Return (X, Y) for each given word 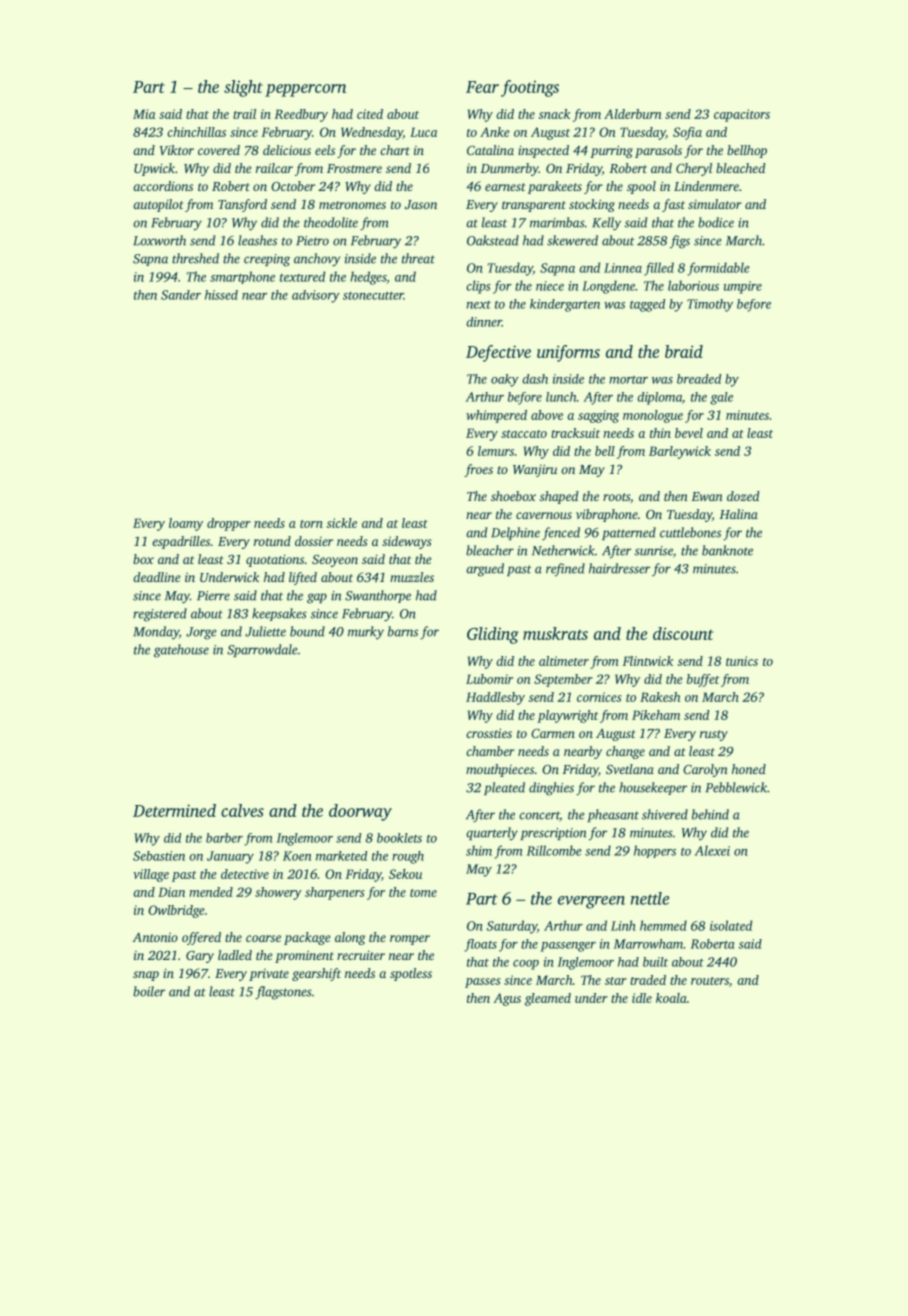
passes (482, 983)
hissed (221, 295)
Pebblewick (736, 787)
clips (478, 287)
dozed (743, 496)
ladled (235, 955)
